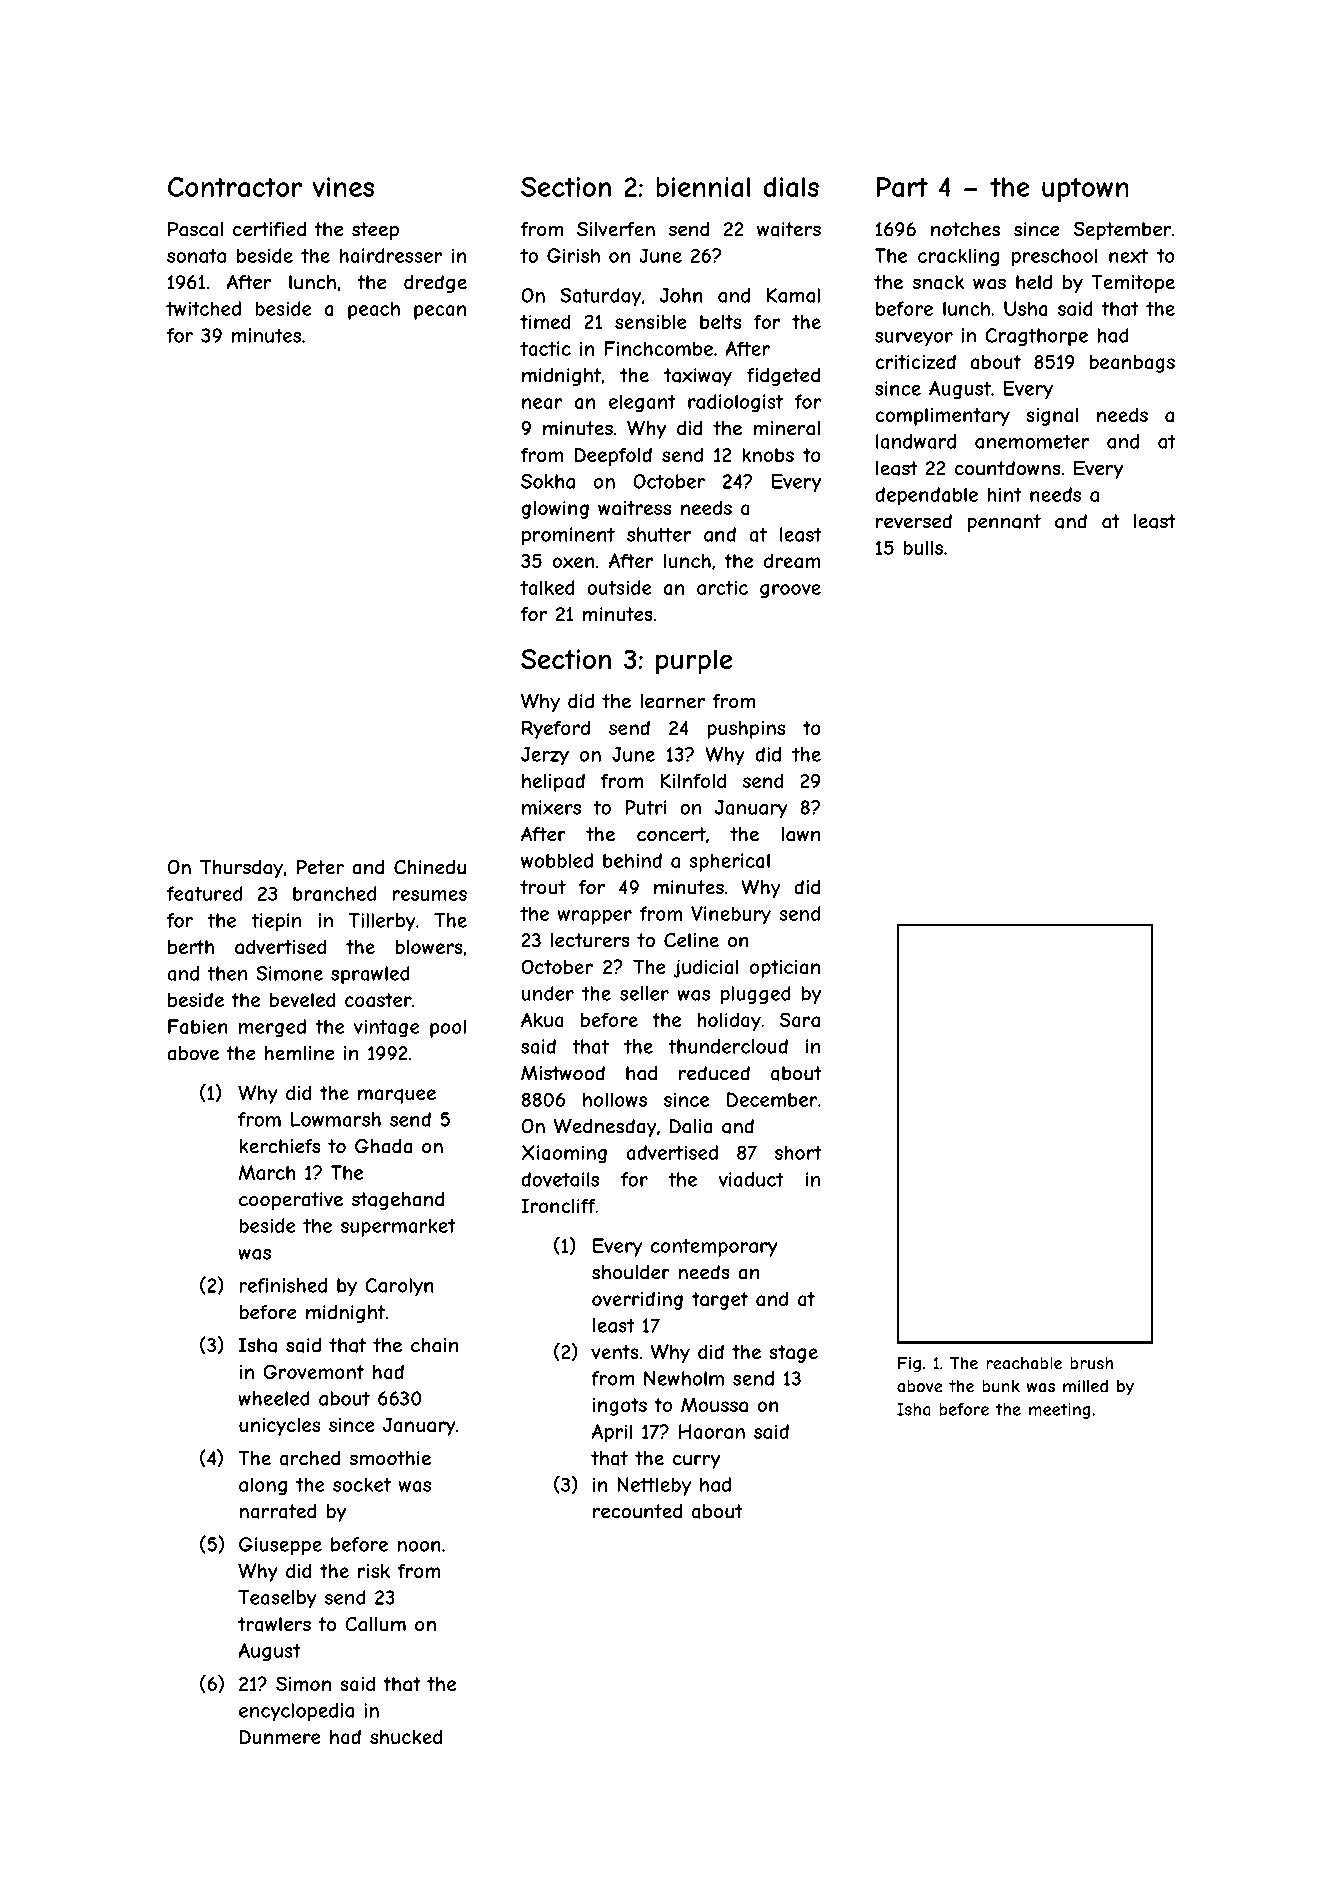 The width and height of the screenshot is (1342, 1898). I want to click on peach, so click(374, 310).
